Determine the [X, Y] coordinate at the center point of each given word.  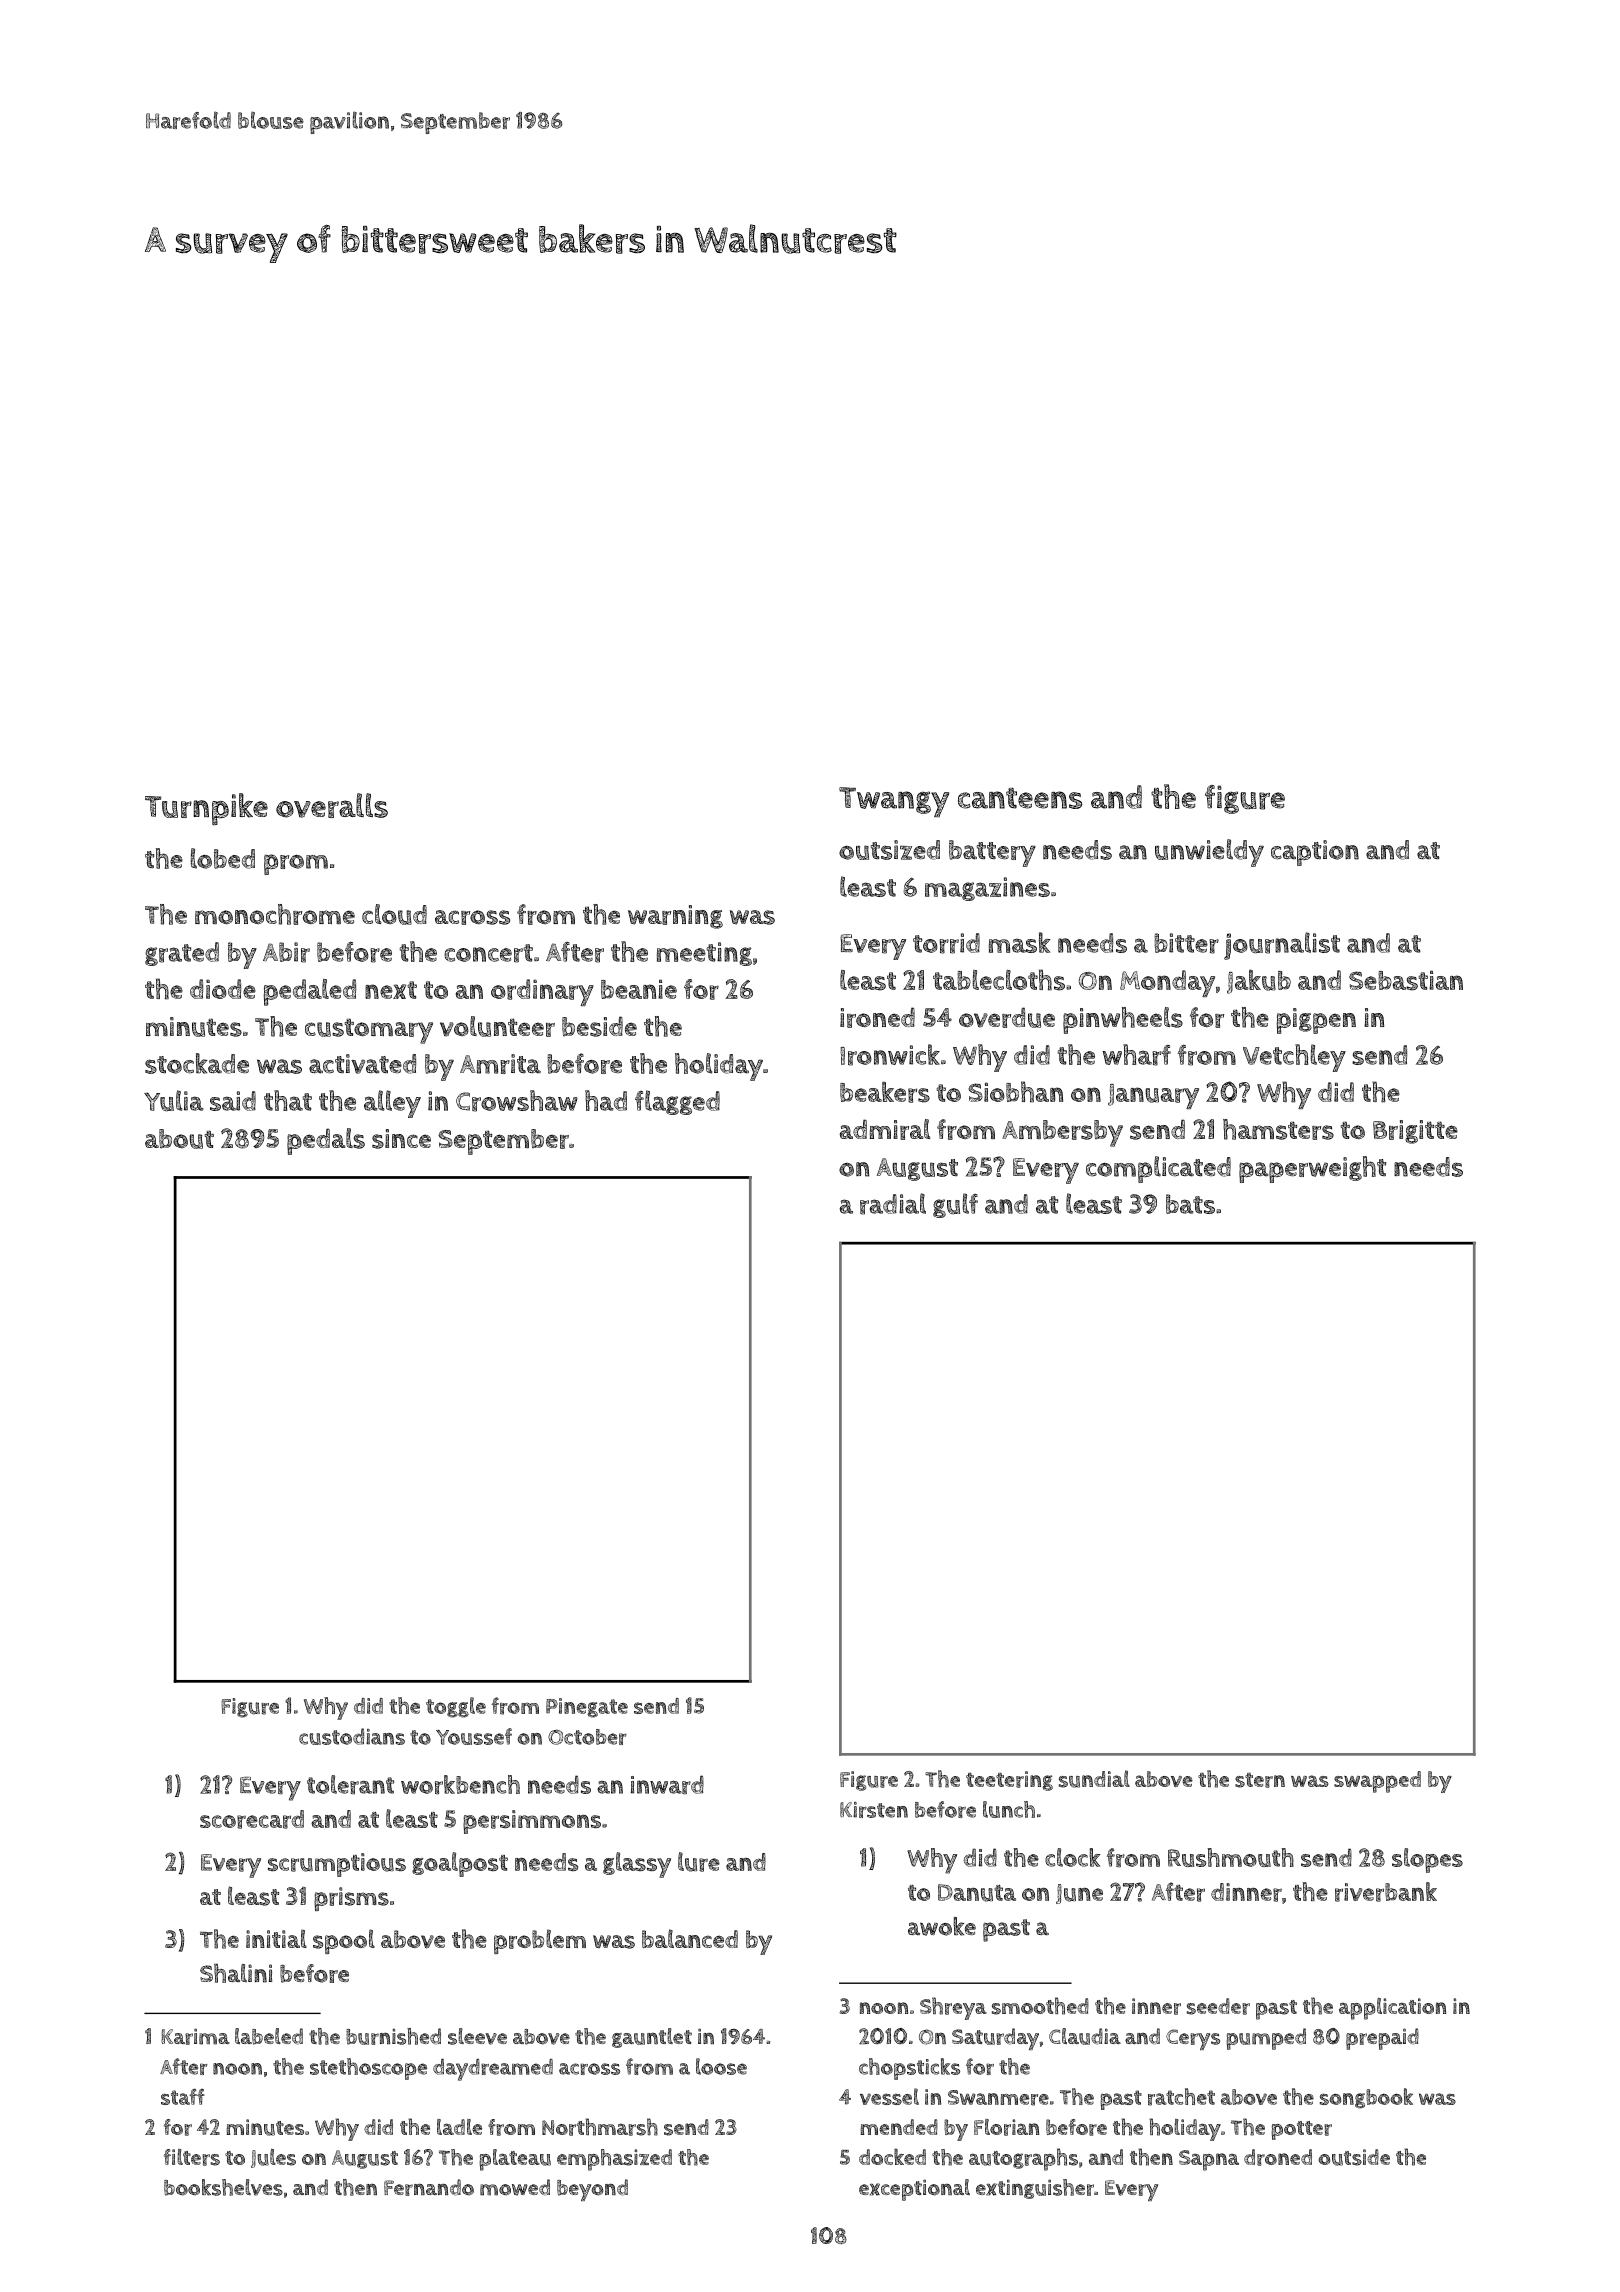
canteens [1020, 798]
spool [344, 1941]
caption [1315, 853]
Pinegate [587, 1708]
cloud [394, 914]
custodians [352, 1736]
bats [1190, 1204]
